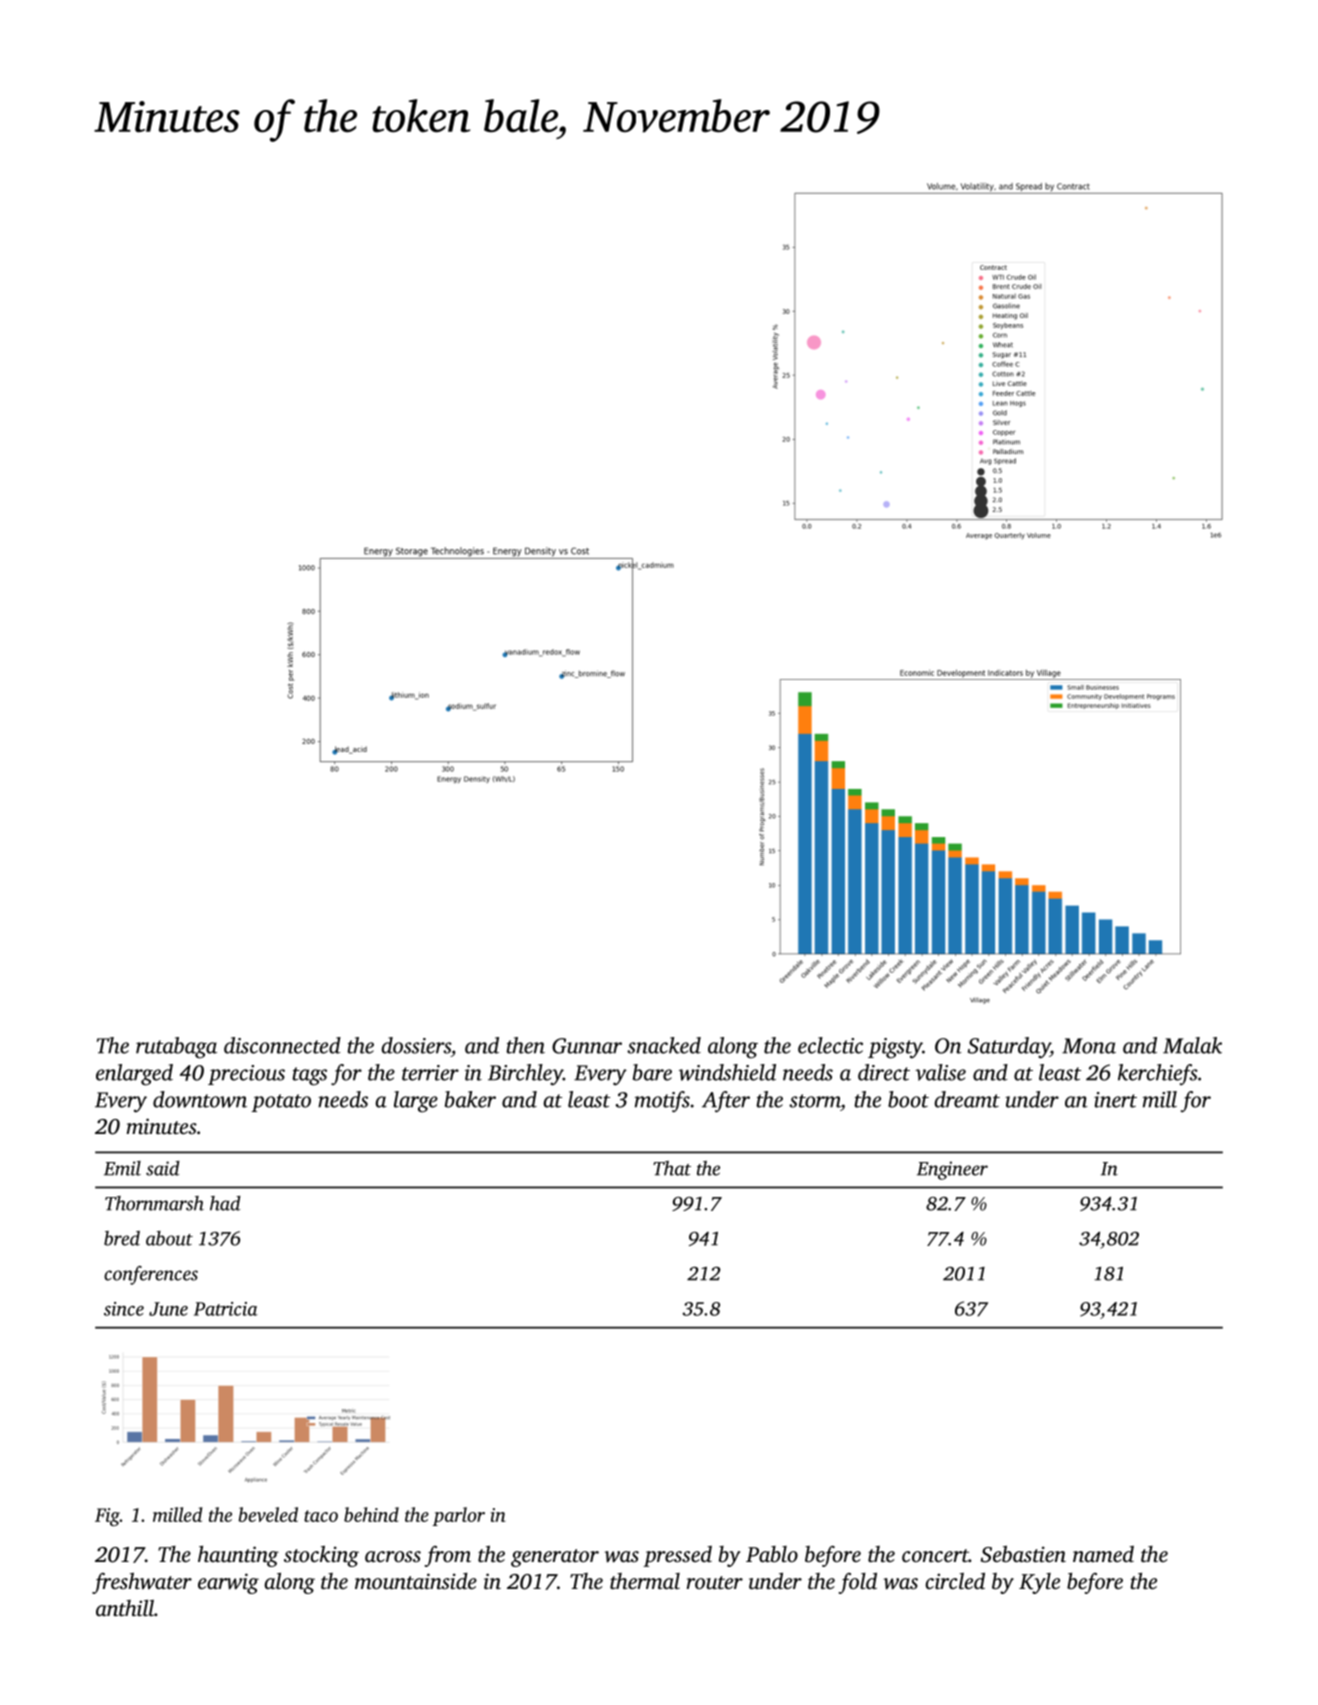 The width and height of the screenshot is (1318, 1705). I want to click on Mona, so click(1089, 1046).
